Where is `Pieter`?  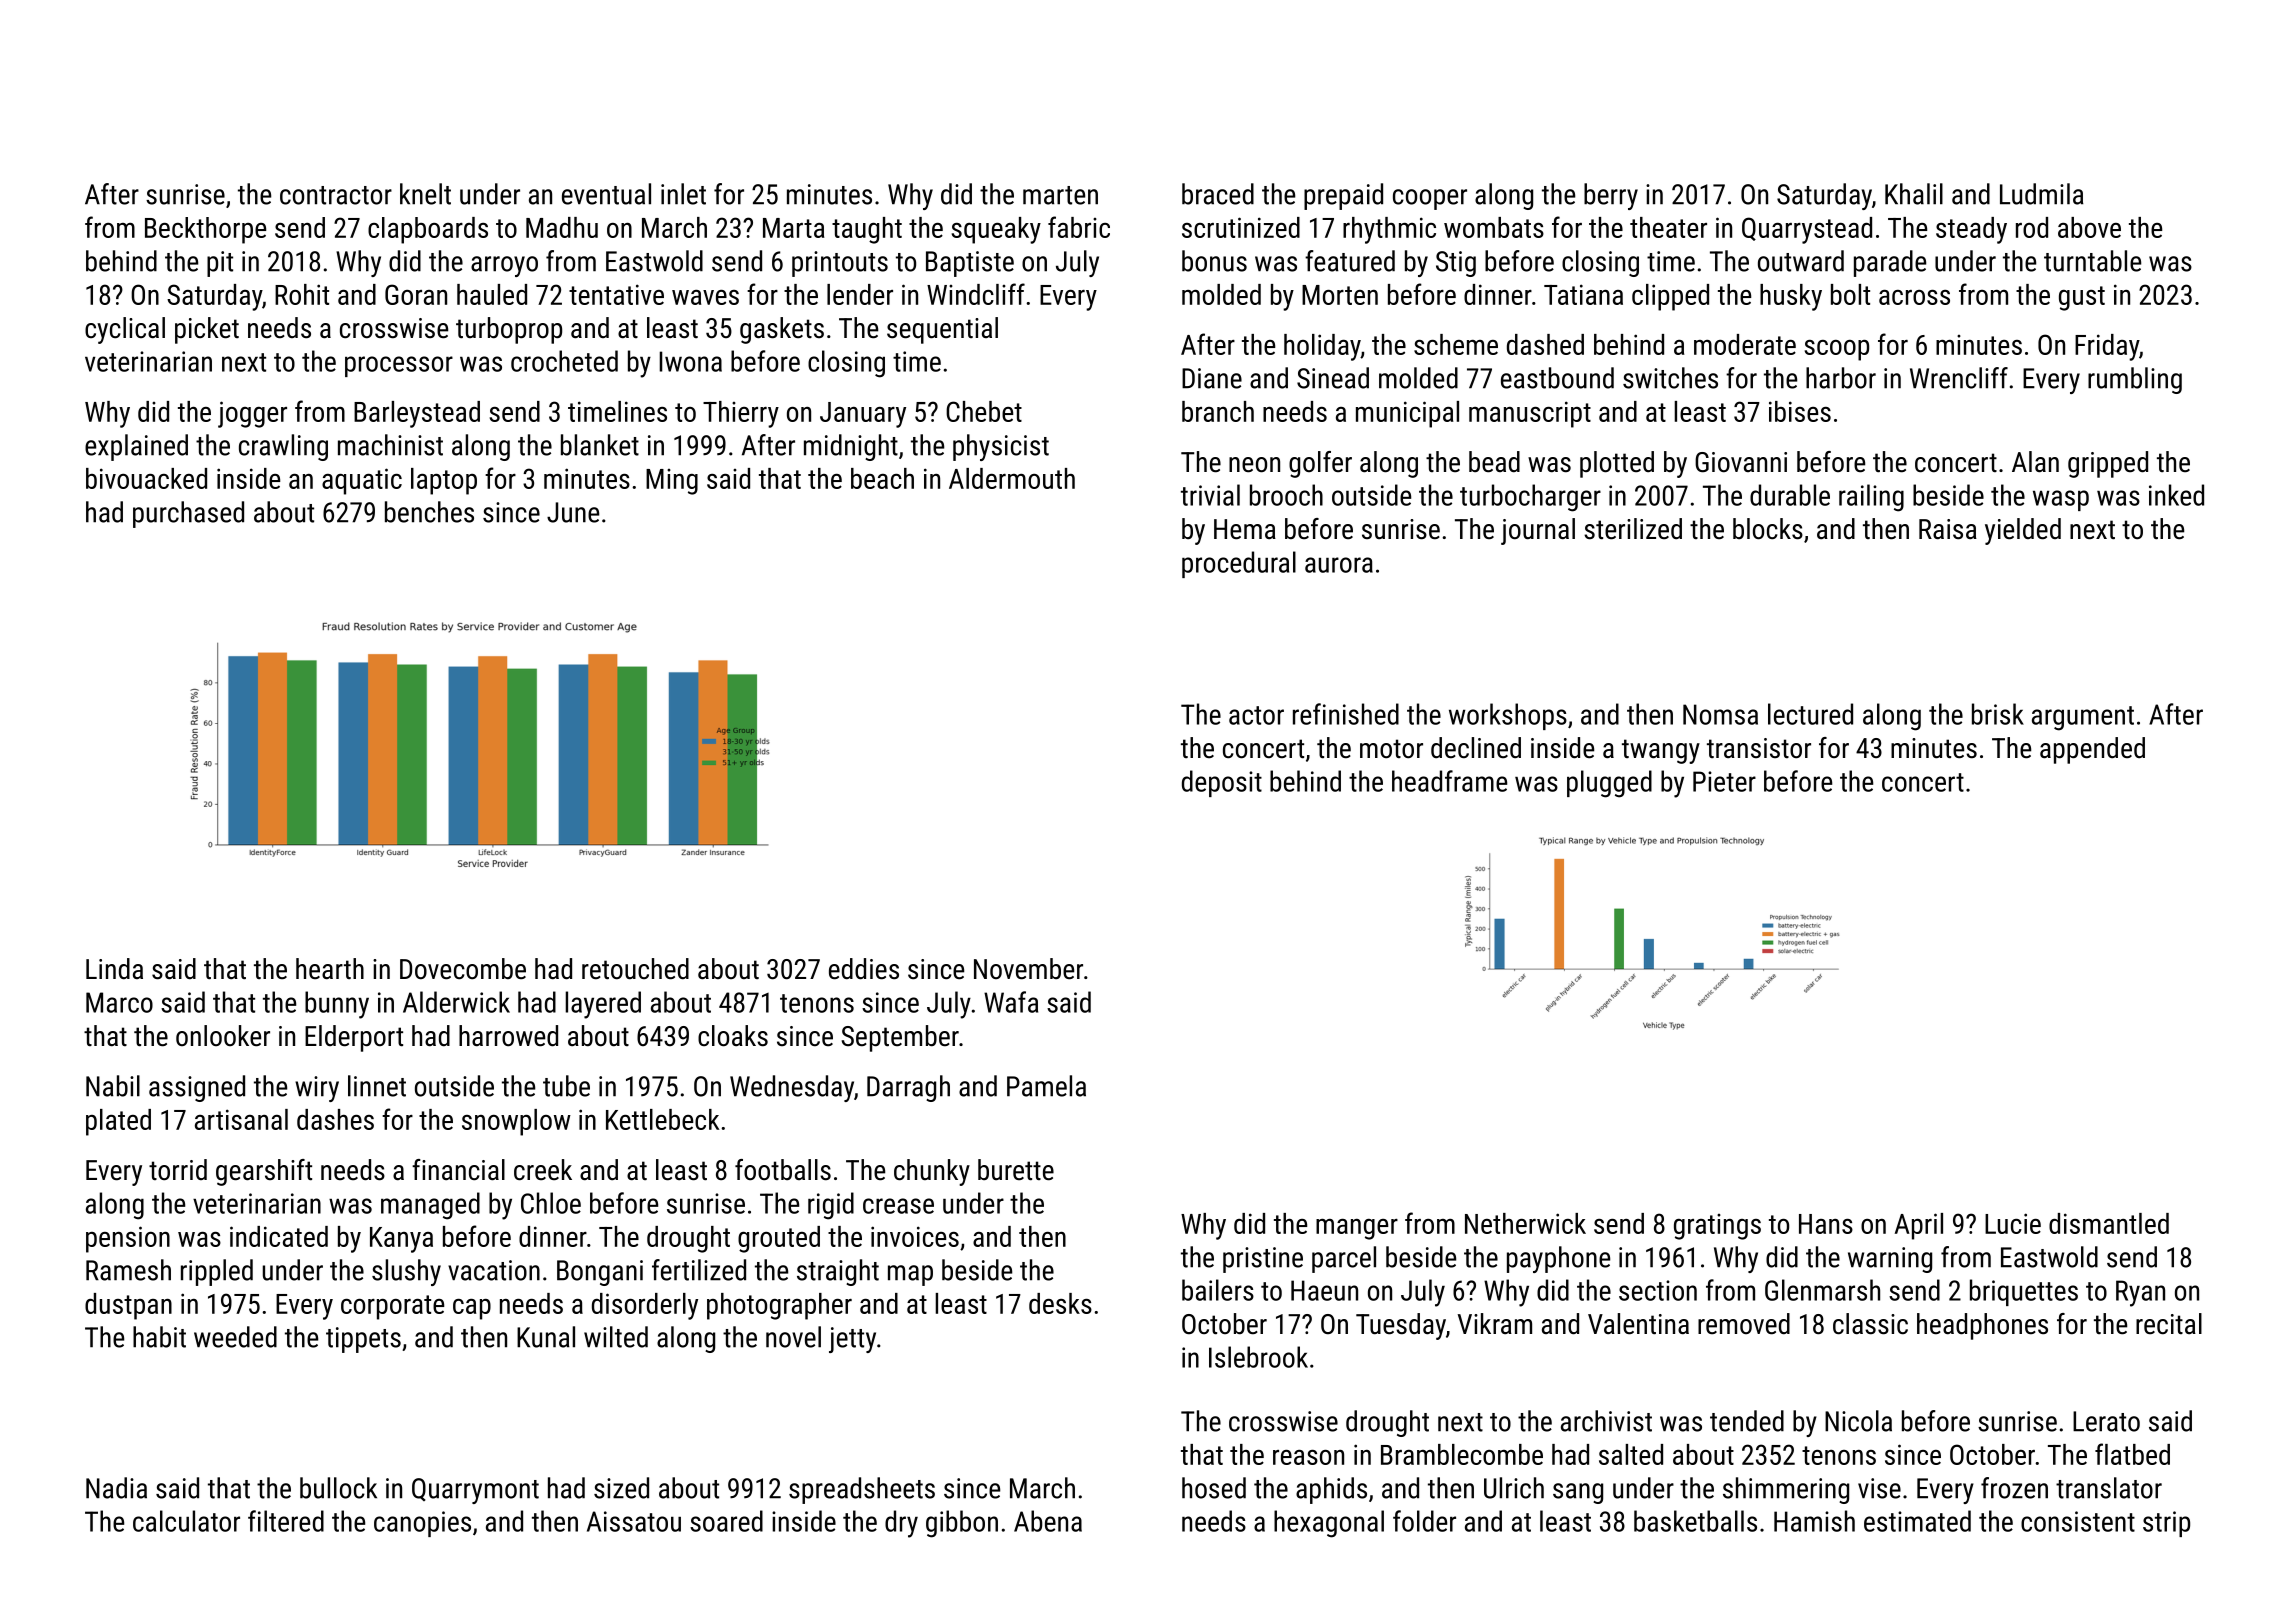
Pieter is located at coordinates (1724, 781).
